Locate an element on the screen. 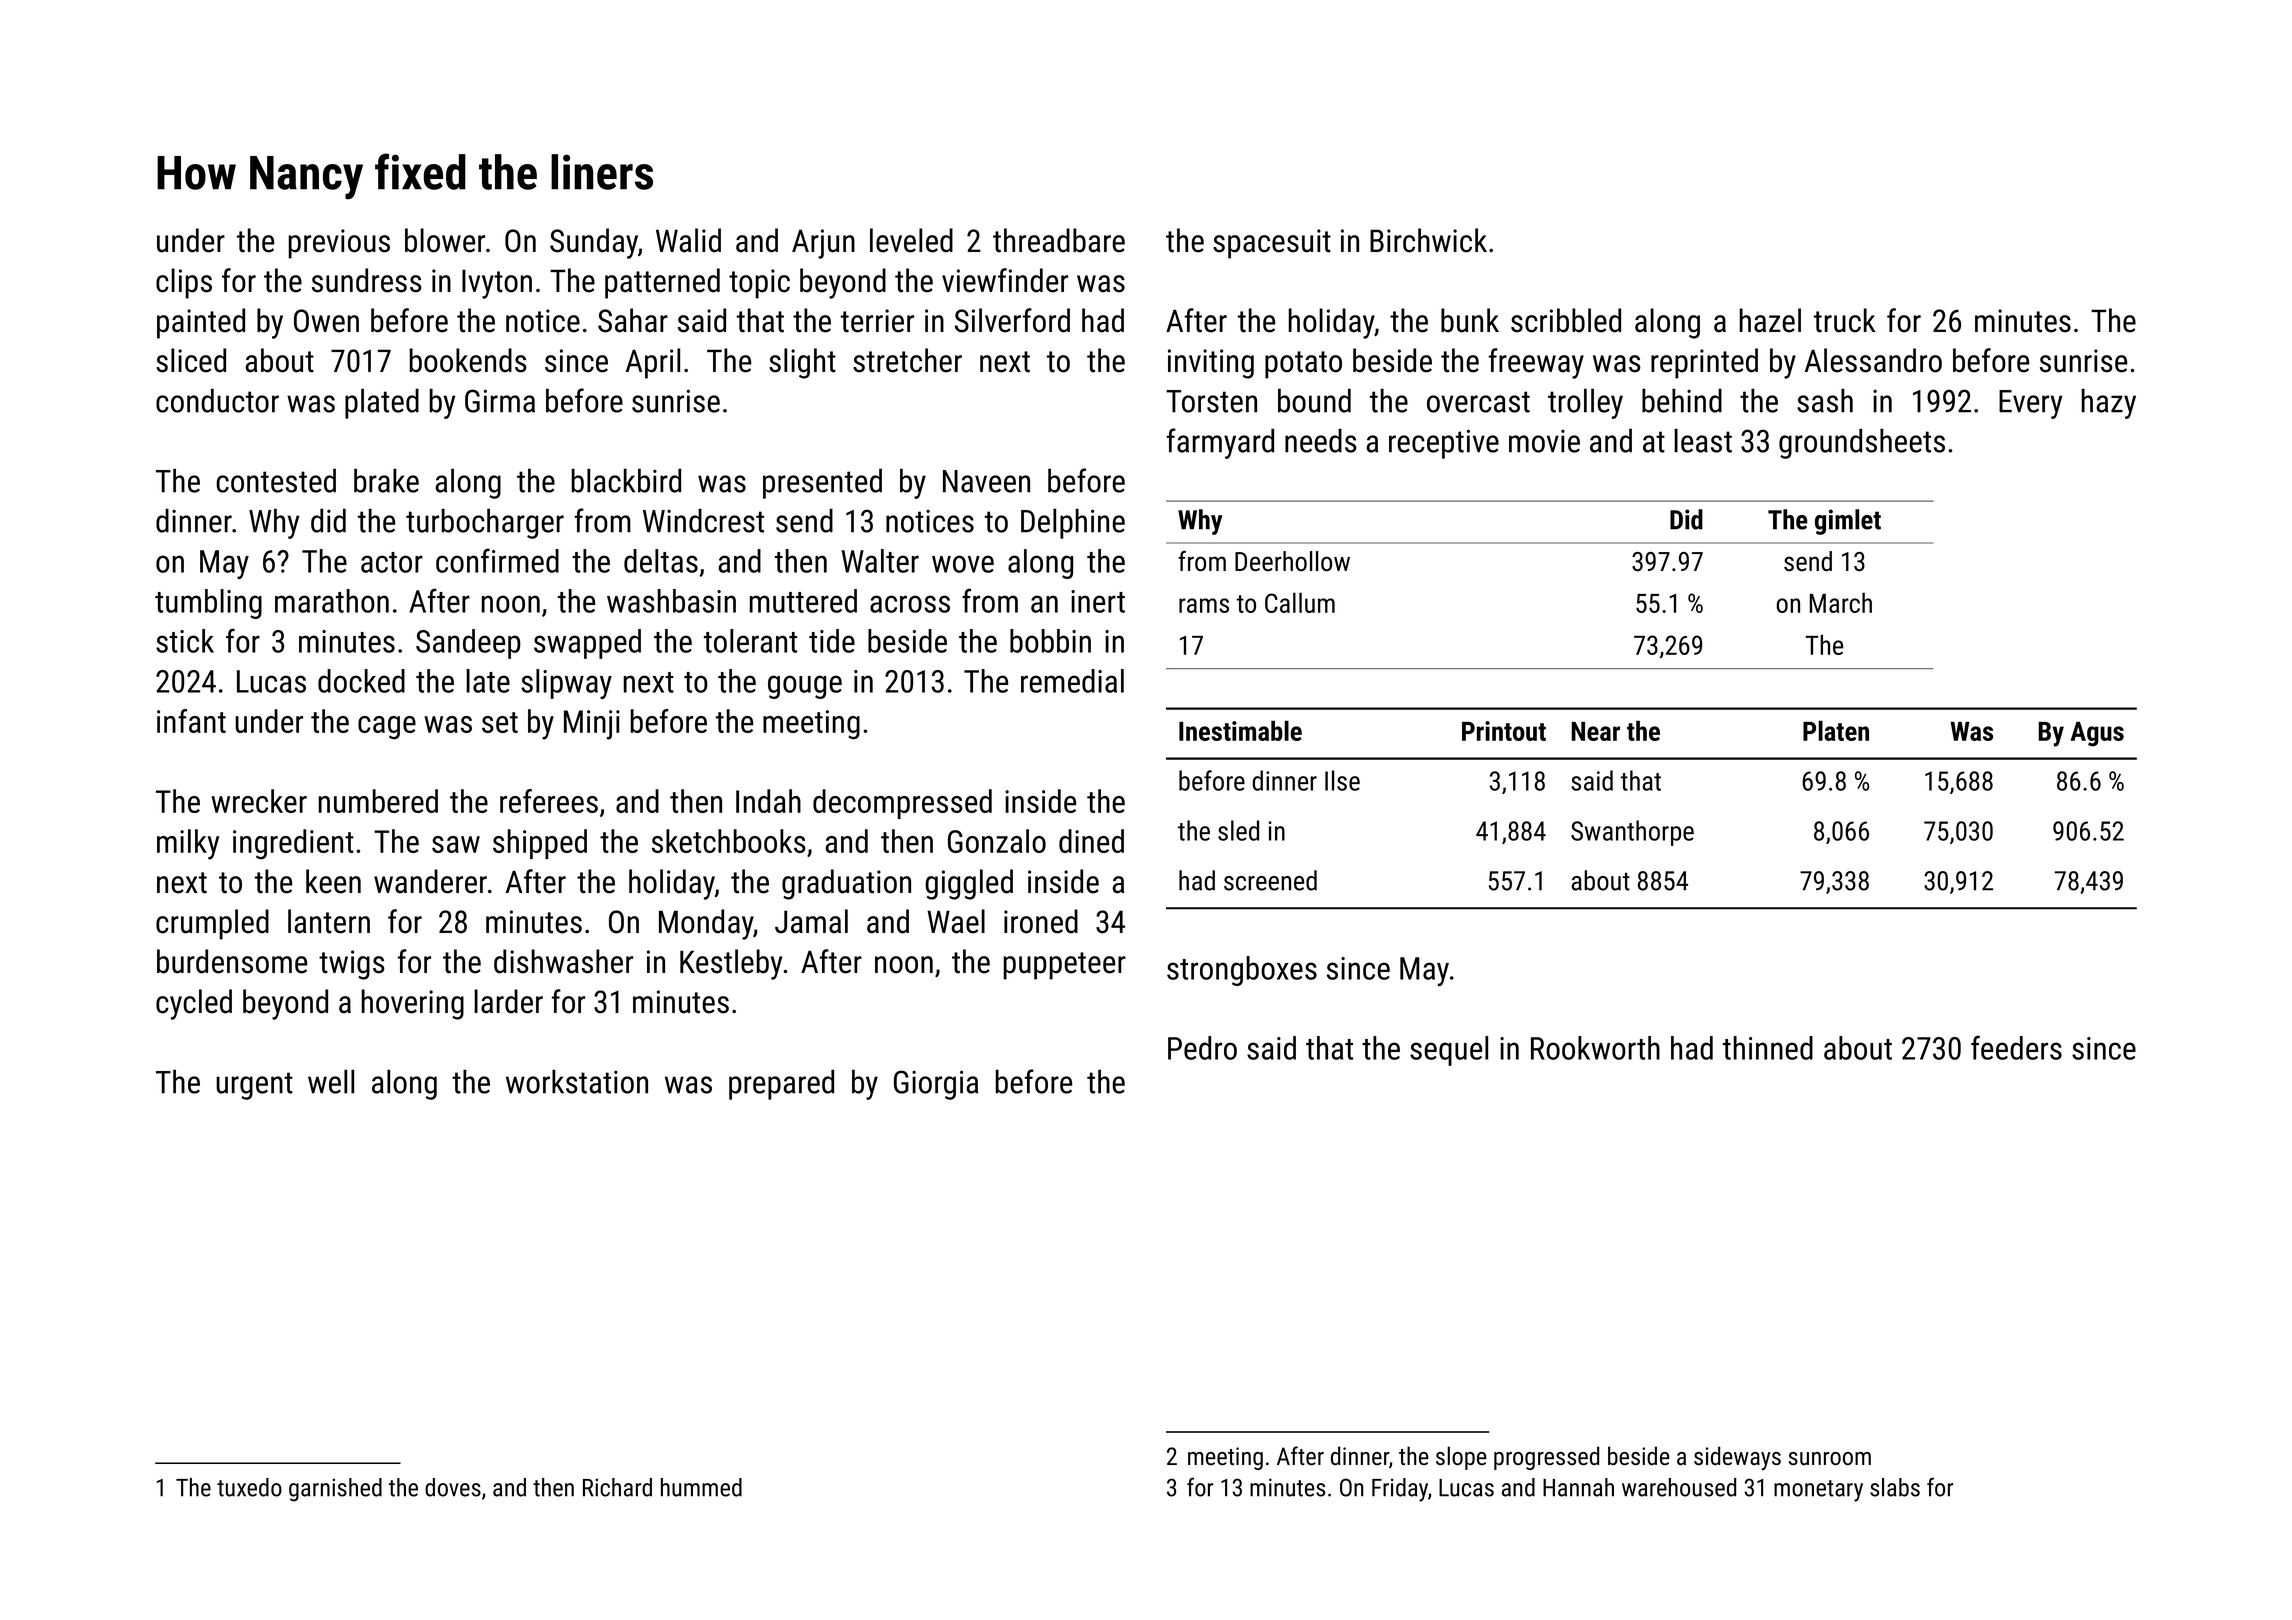 The height and width of the screenshot is (1620, 2292). tuxedo is located at coordinates (249, 1487).
